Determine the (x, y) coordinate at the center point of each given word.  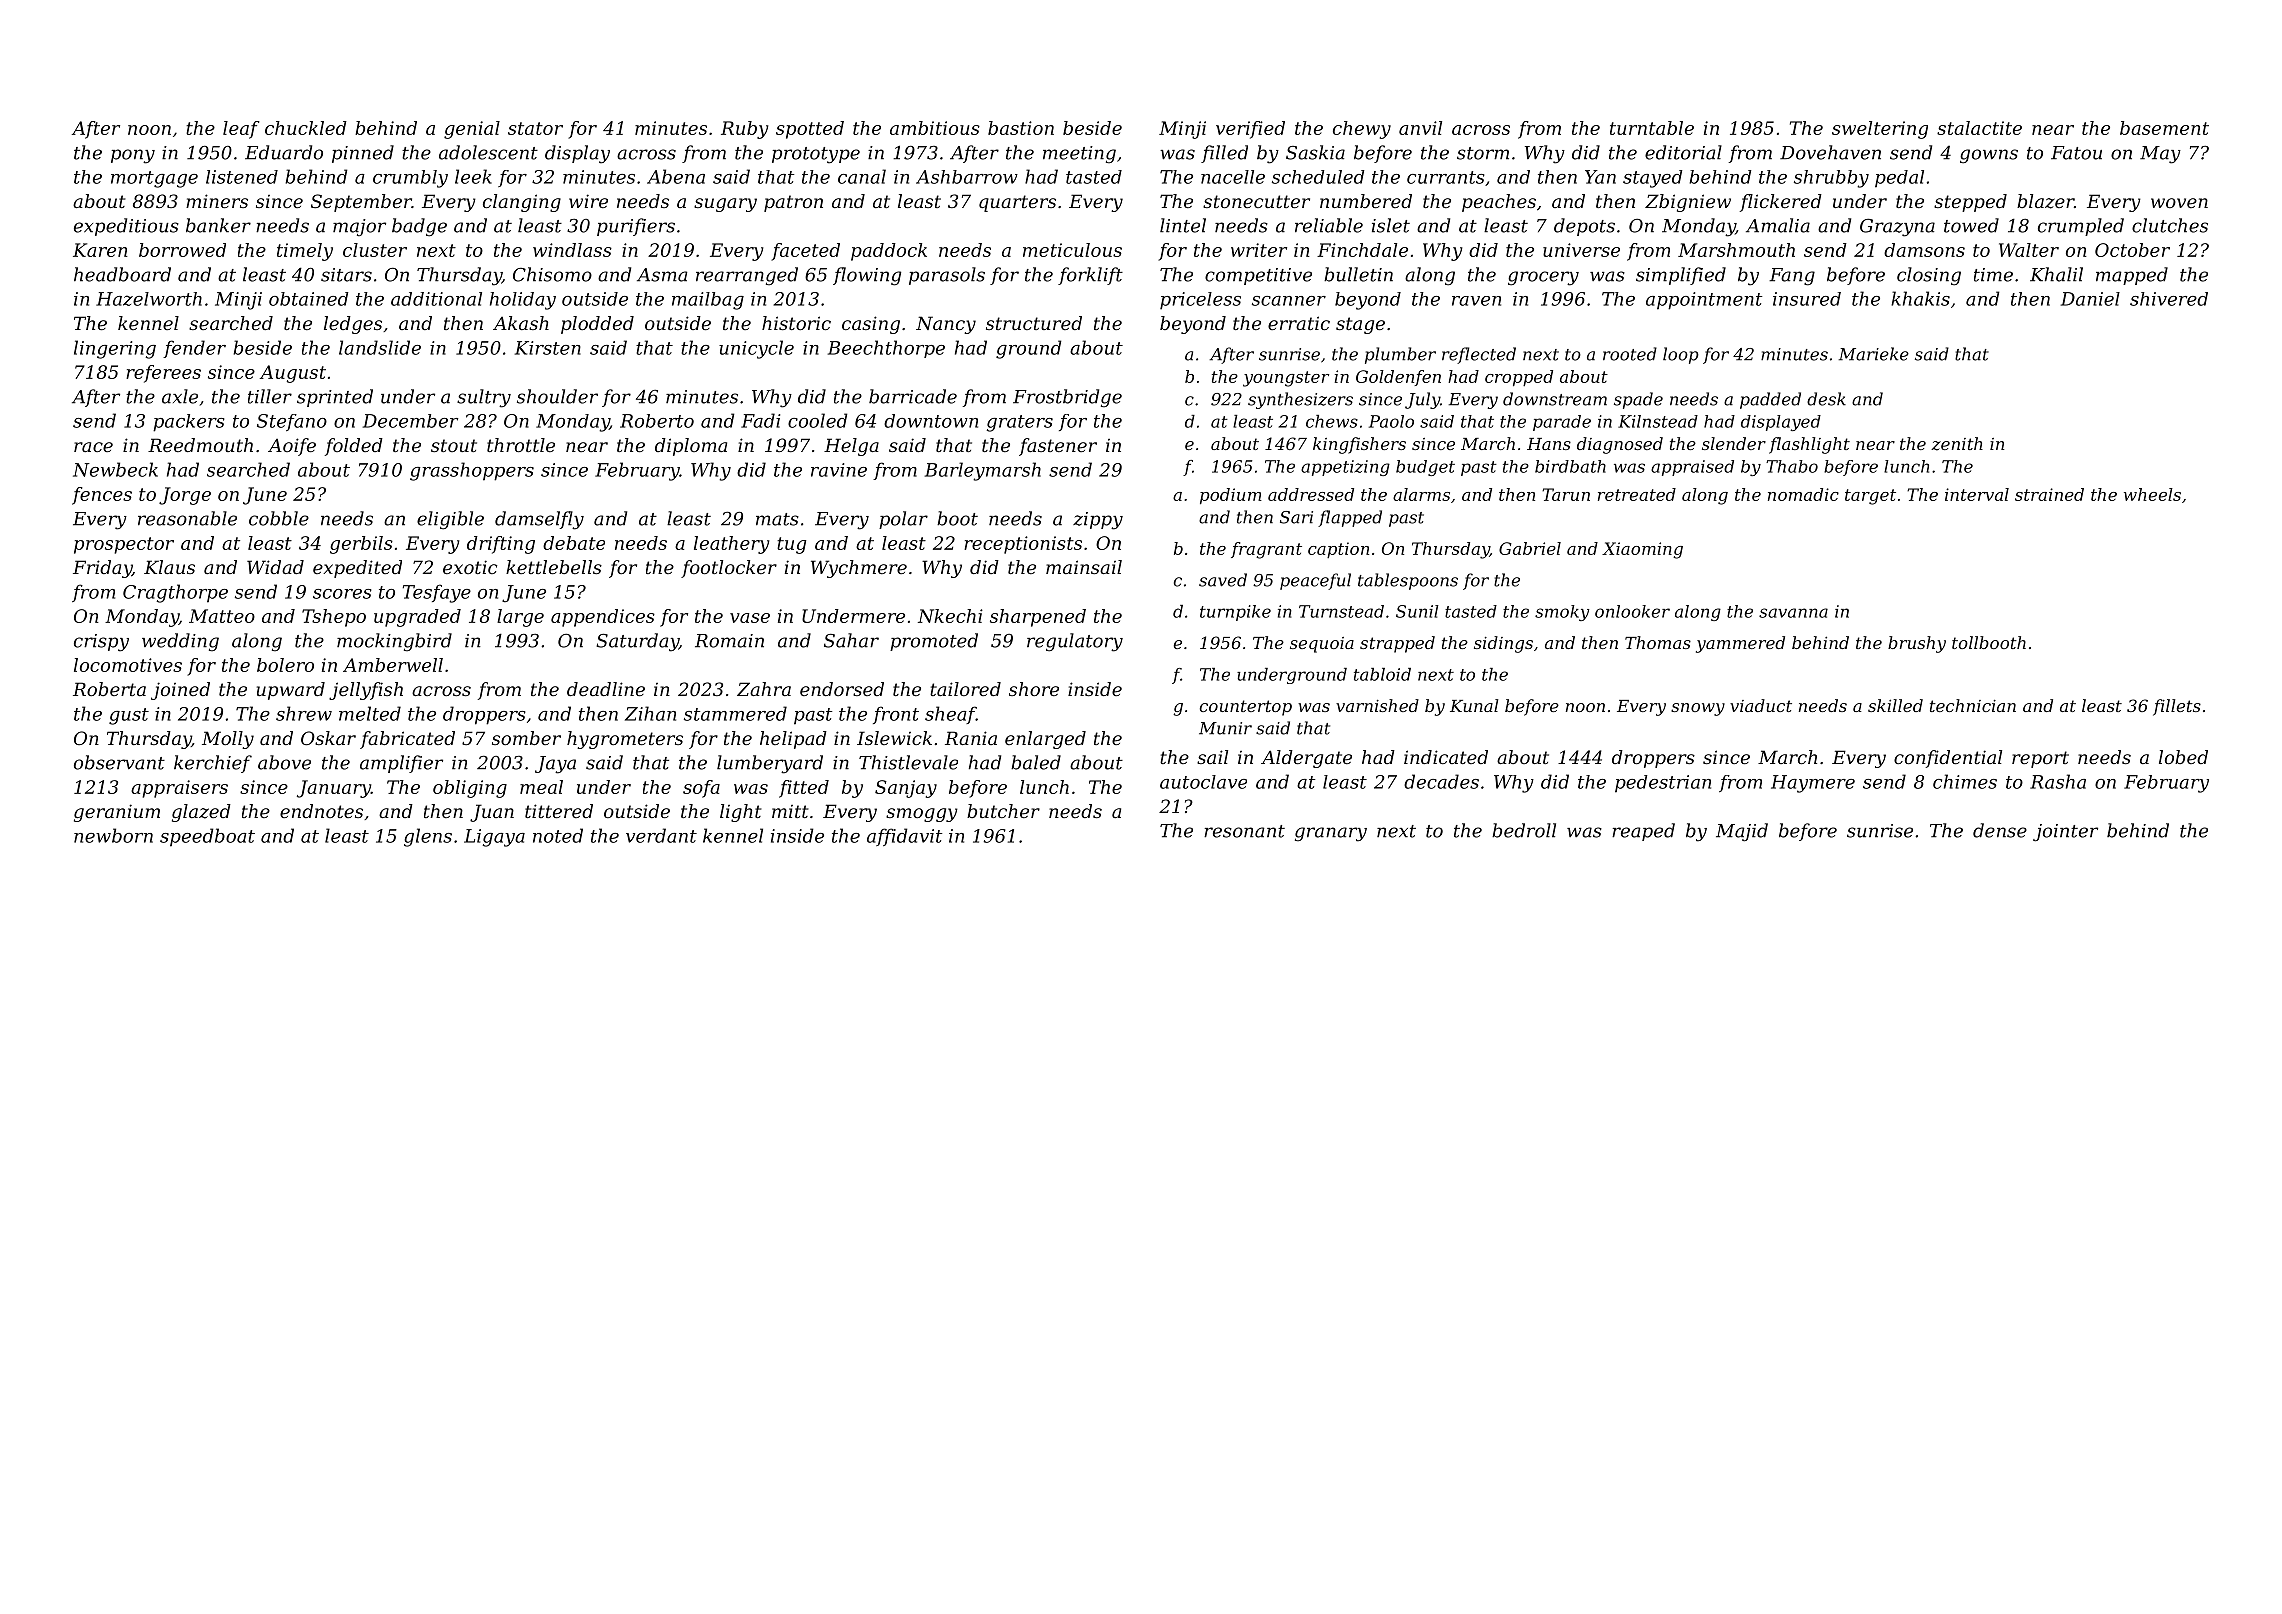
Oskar (328, 738)
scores (342, 594)
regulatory (1075, 642)
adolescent (488, 152)
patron (793, 203)
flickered (1781, 203)
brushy (1917, 644)
